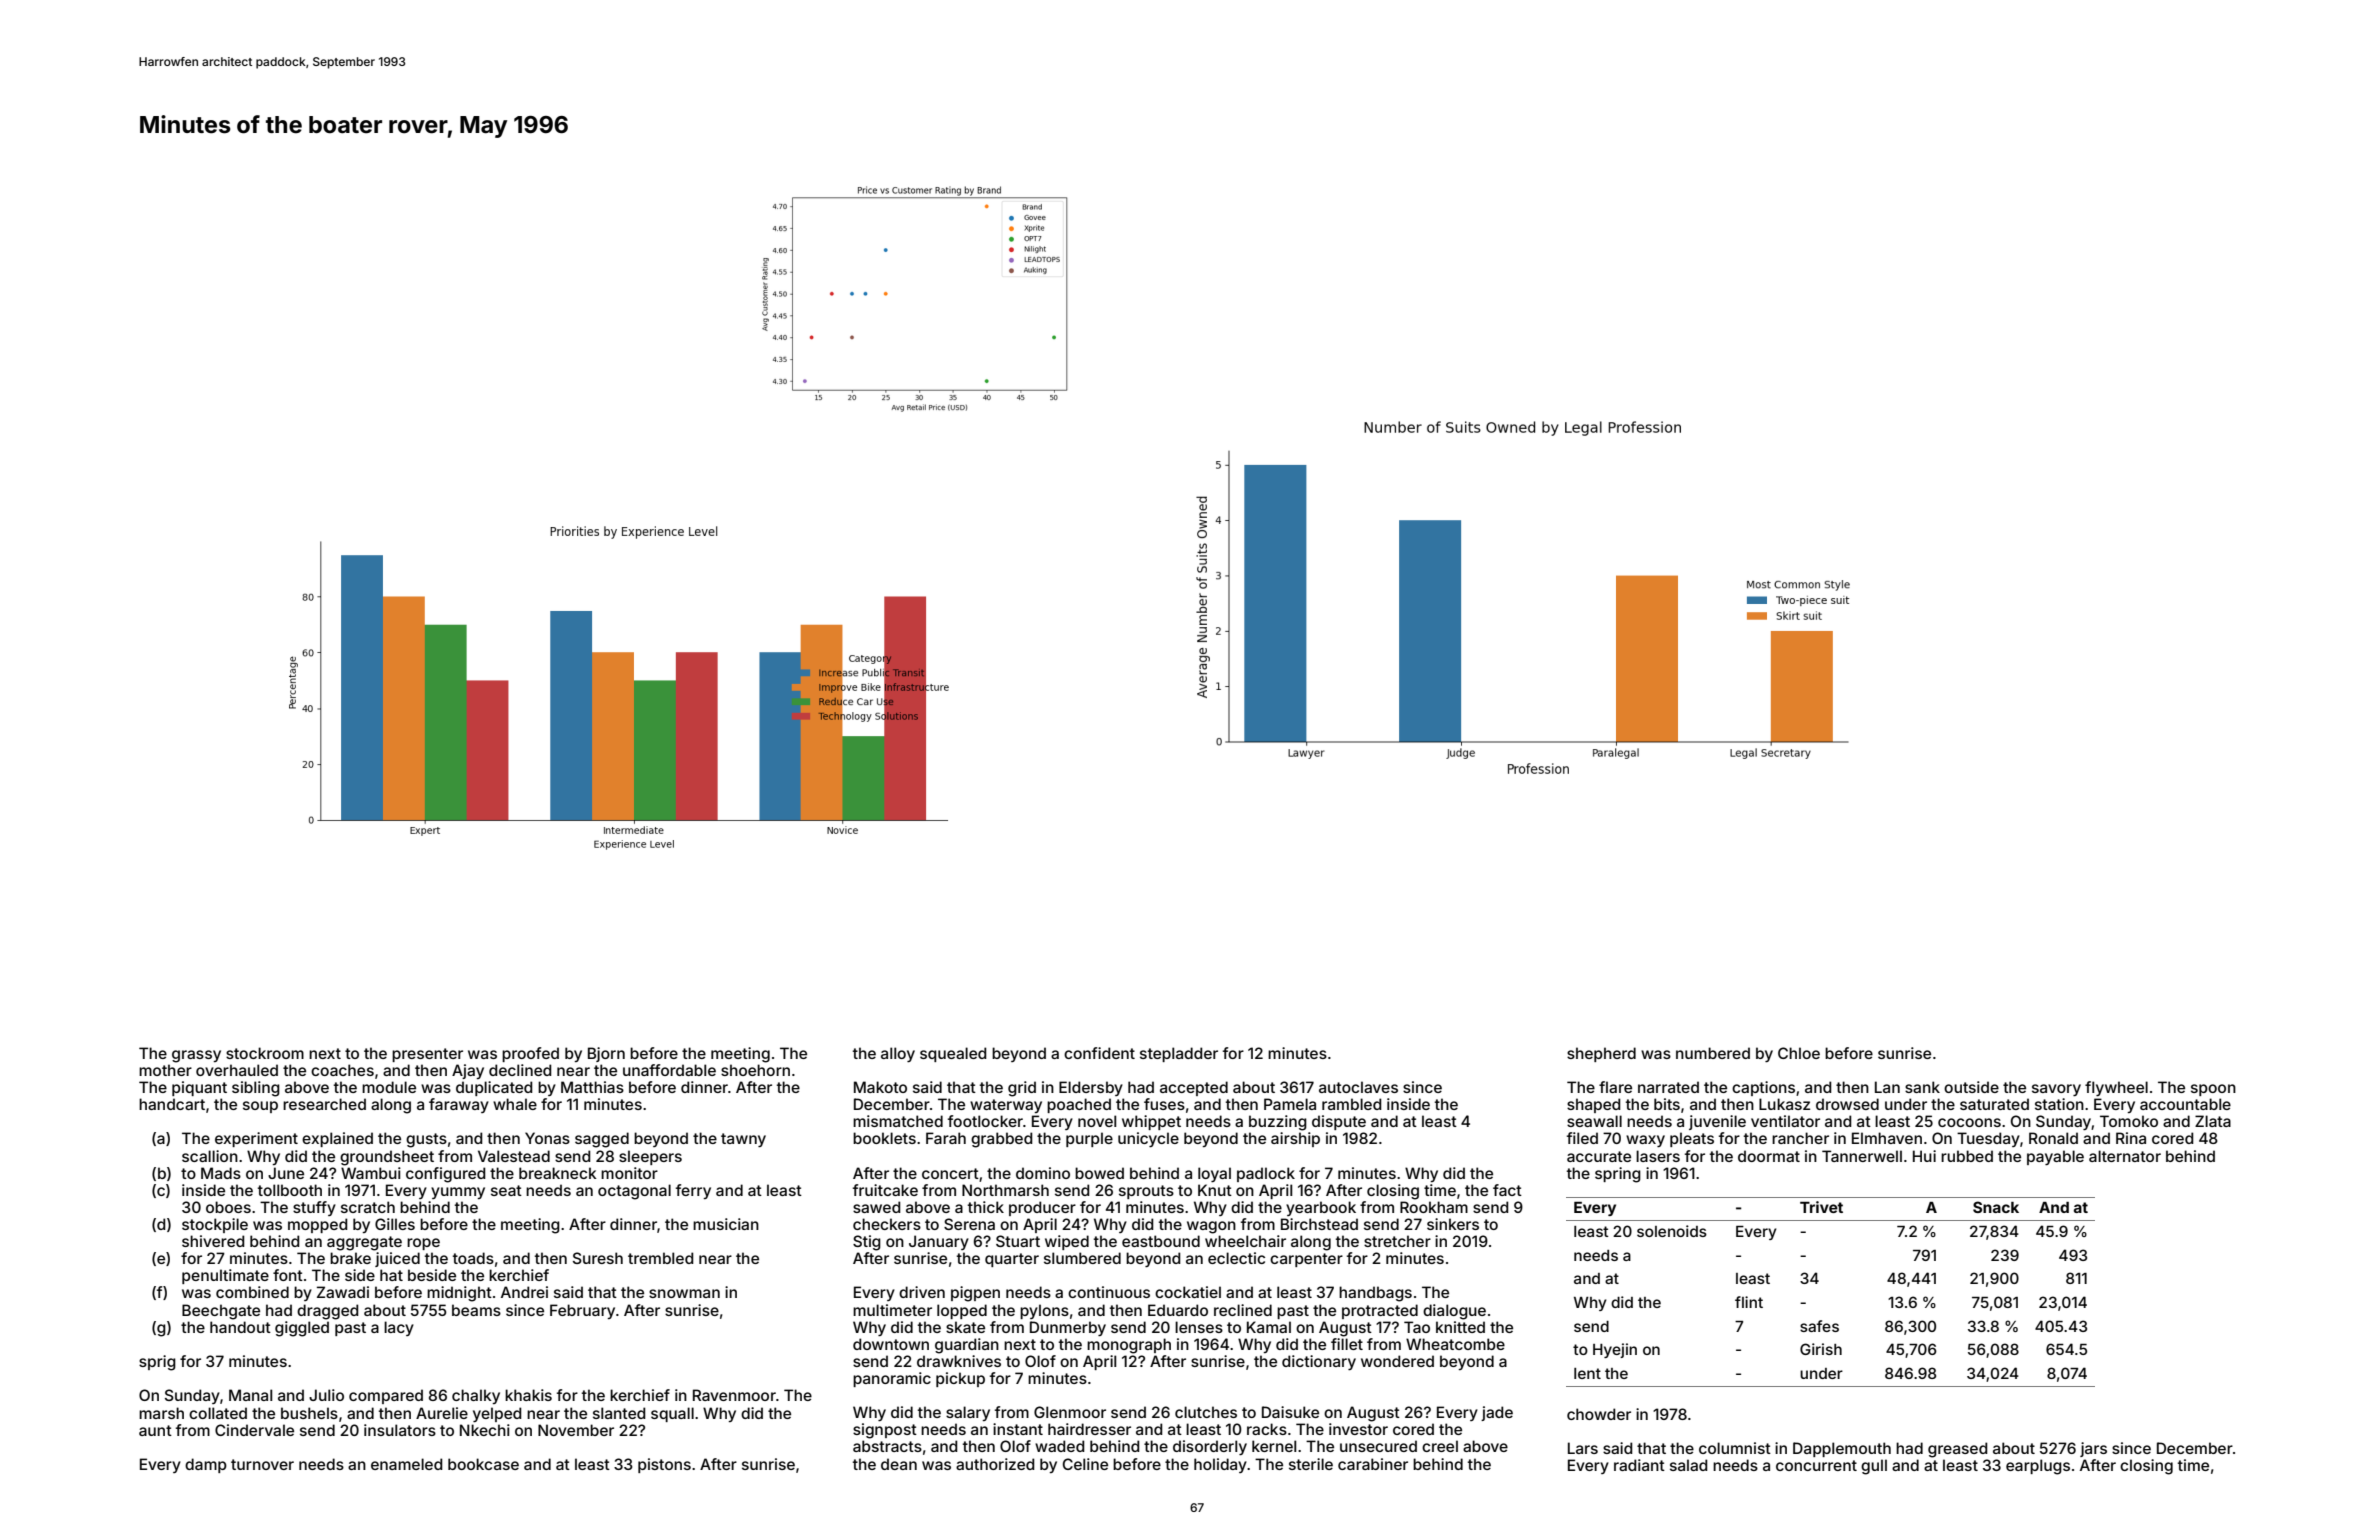 Image resolution: width=2380 pixels, height=1540 pixels. Describe the element at coordinates (221, 1173) in the document. I see `Mads` at that location.
